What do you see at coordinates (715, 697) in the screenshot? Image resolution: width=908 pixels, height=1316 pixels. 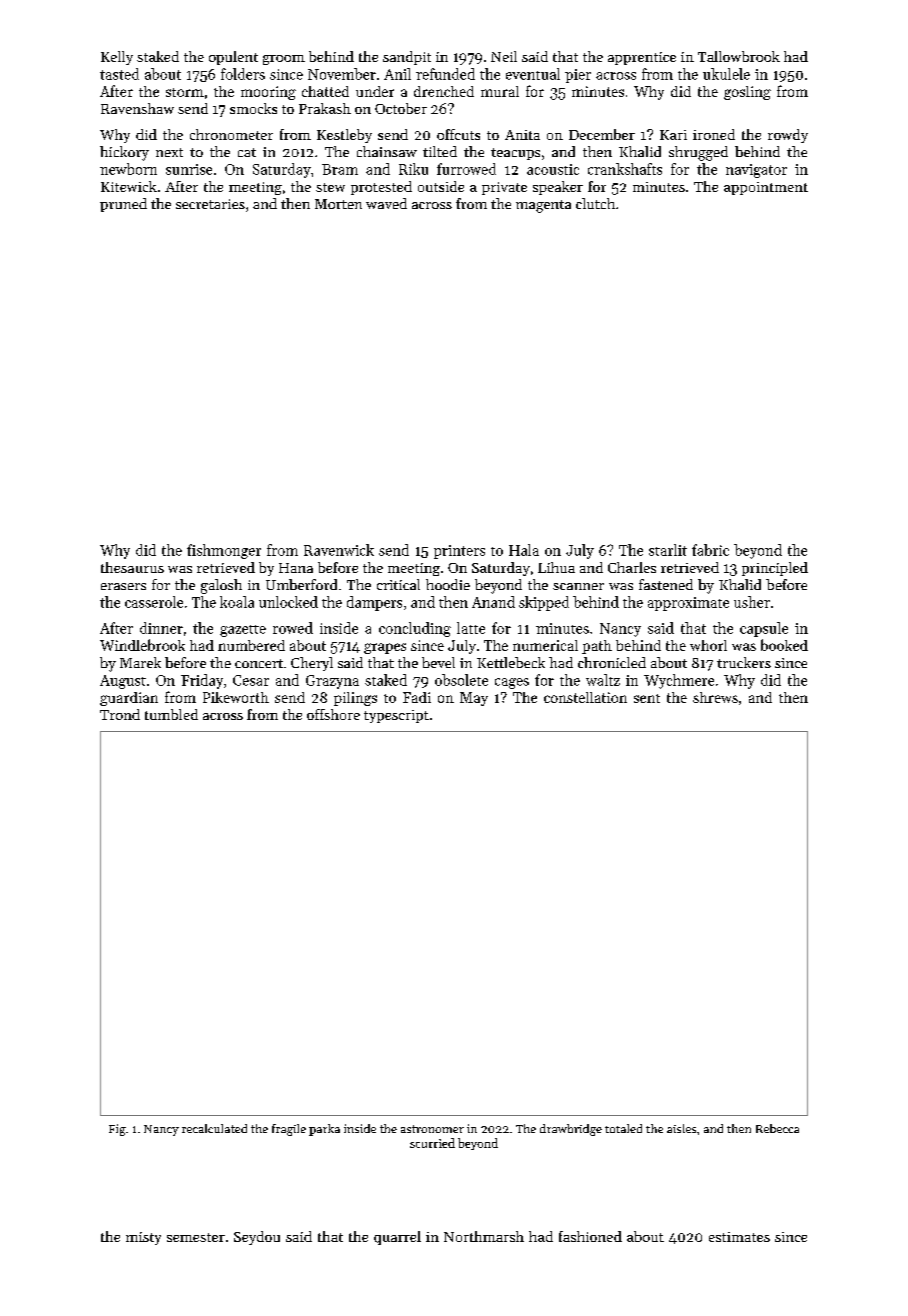 I see `shrews` at bounding box center [715, 697].
